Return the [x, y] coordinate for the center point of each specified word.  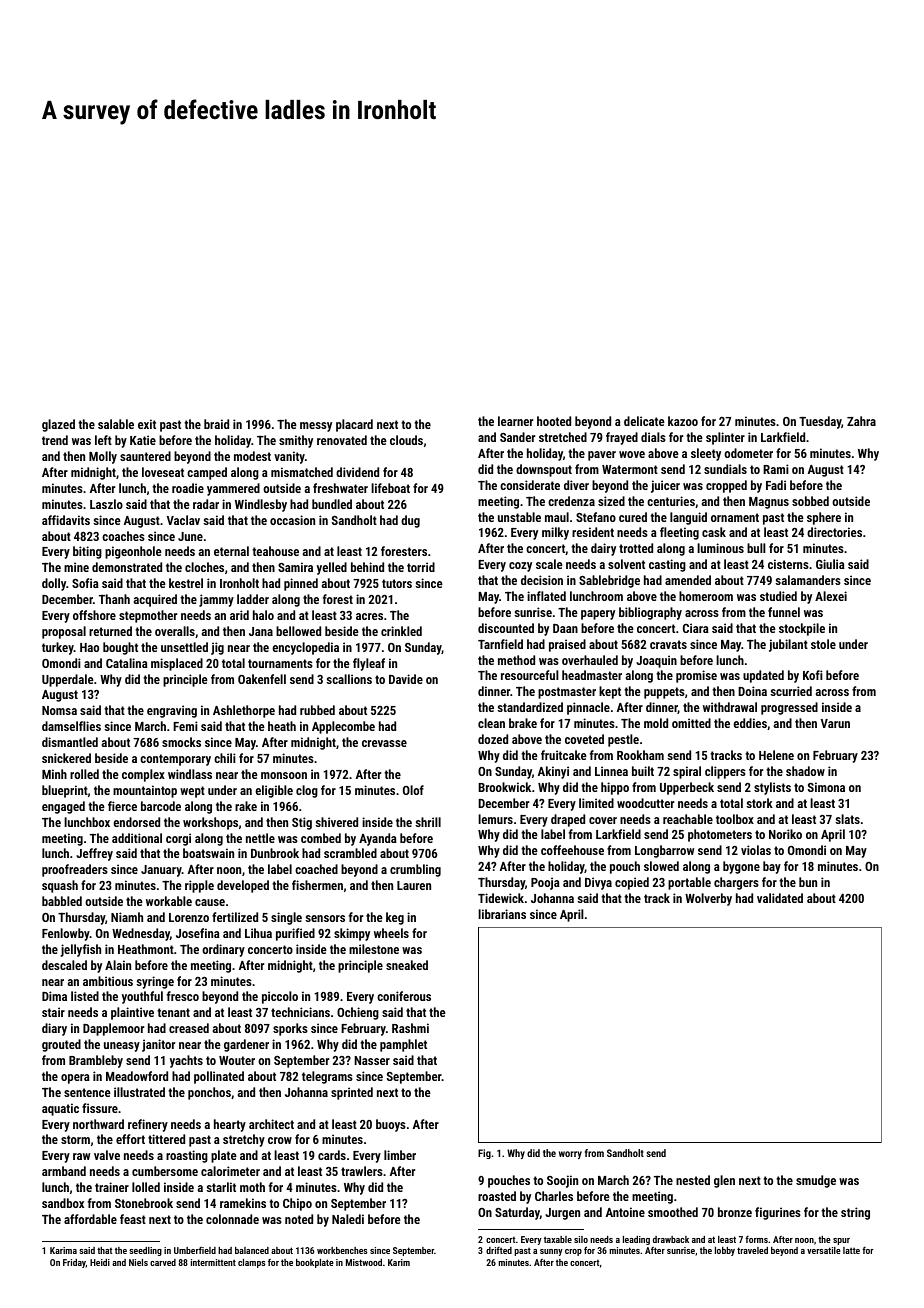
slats [847, 819]
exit [147, 424]
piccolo [280, 997]
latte [851, 1250]
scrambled [350, 853]
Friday [74, 1263]
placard [354, 425]
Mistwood [364, 1262]
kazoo [683, 421]
